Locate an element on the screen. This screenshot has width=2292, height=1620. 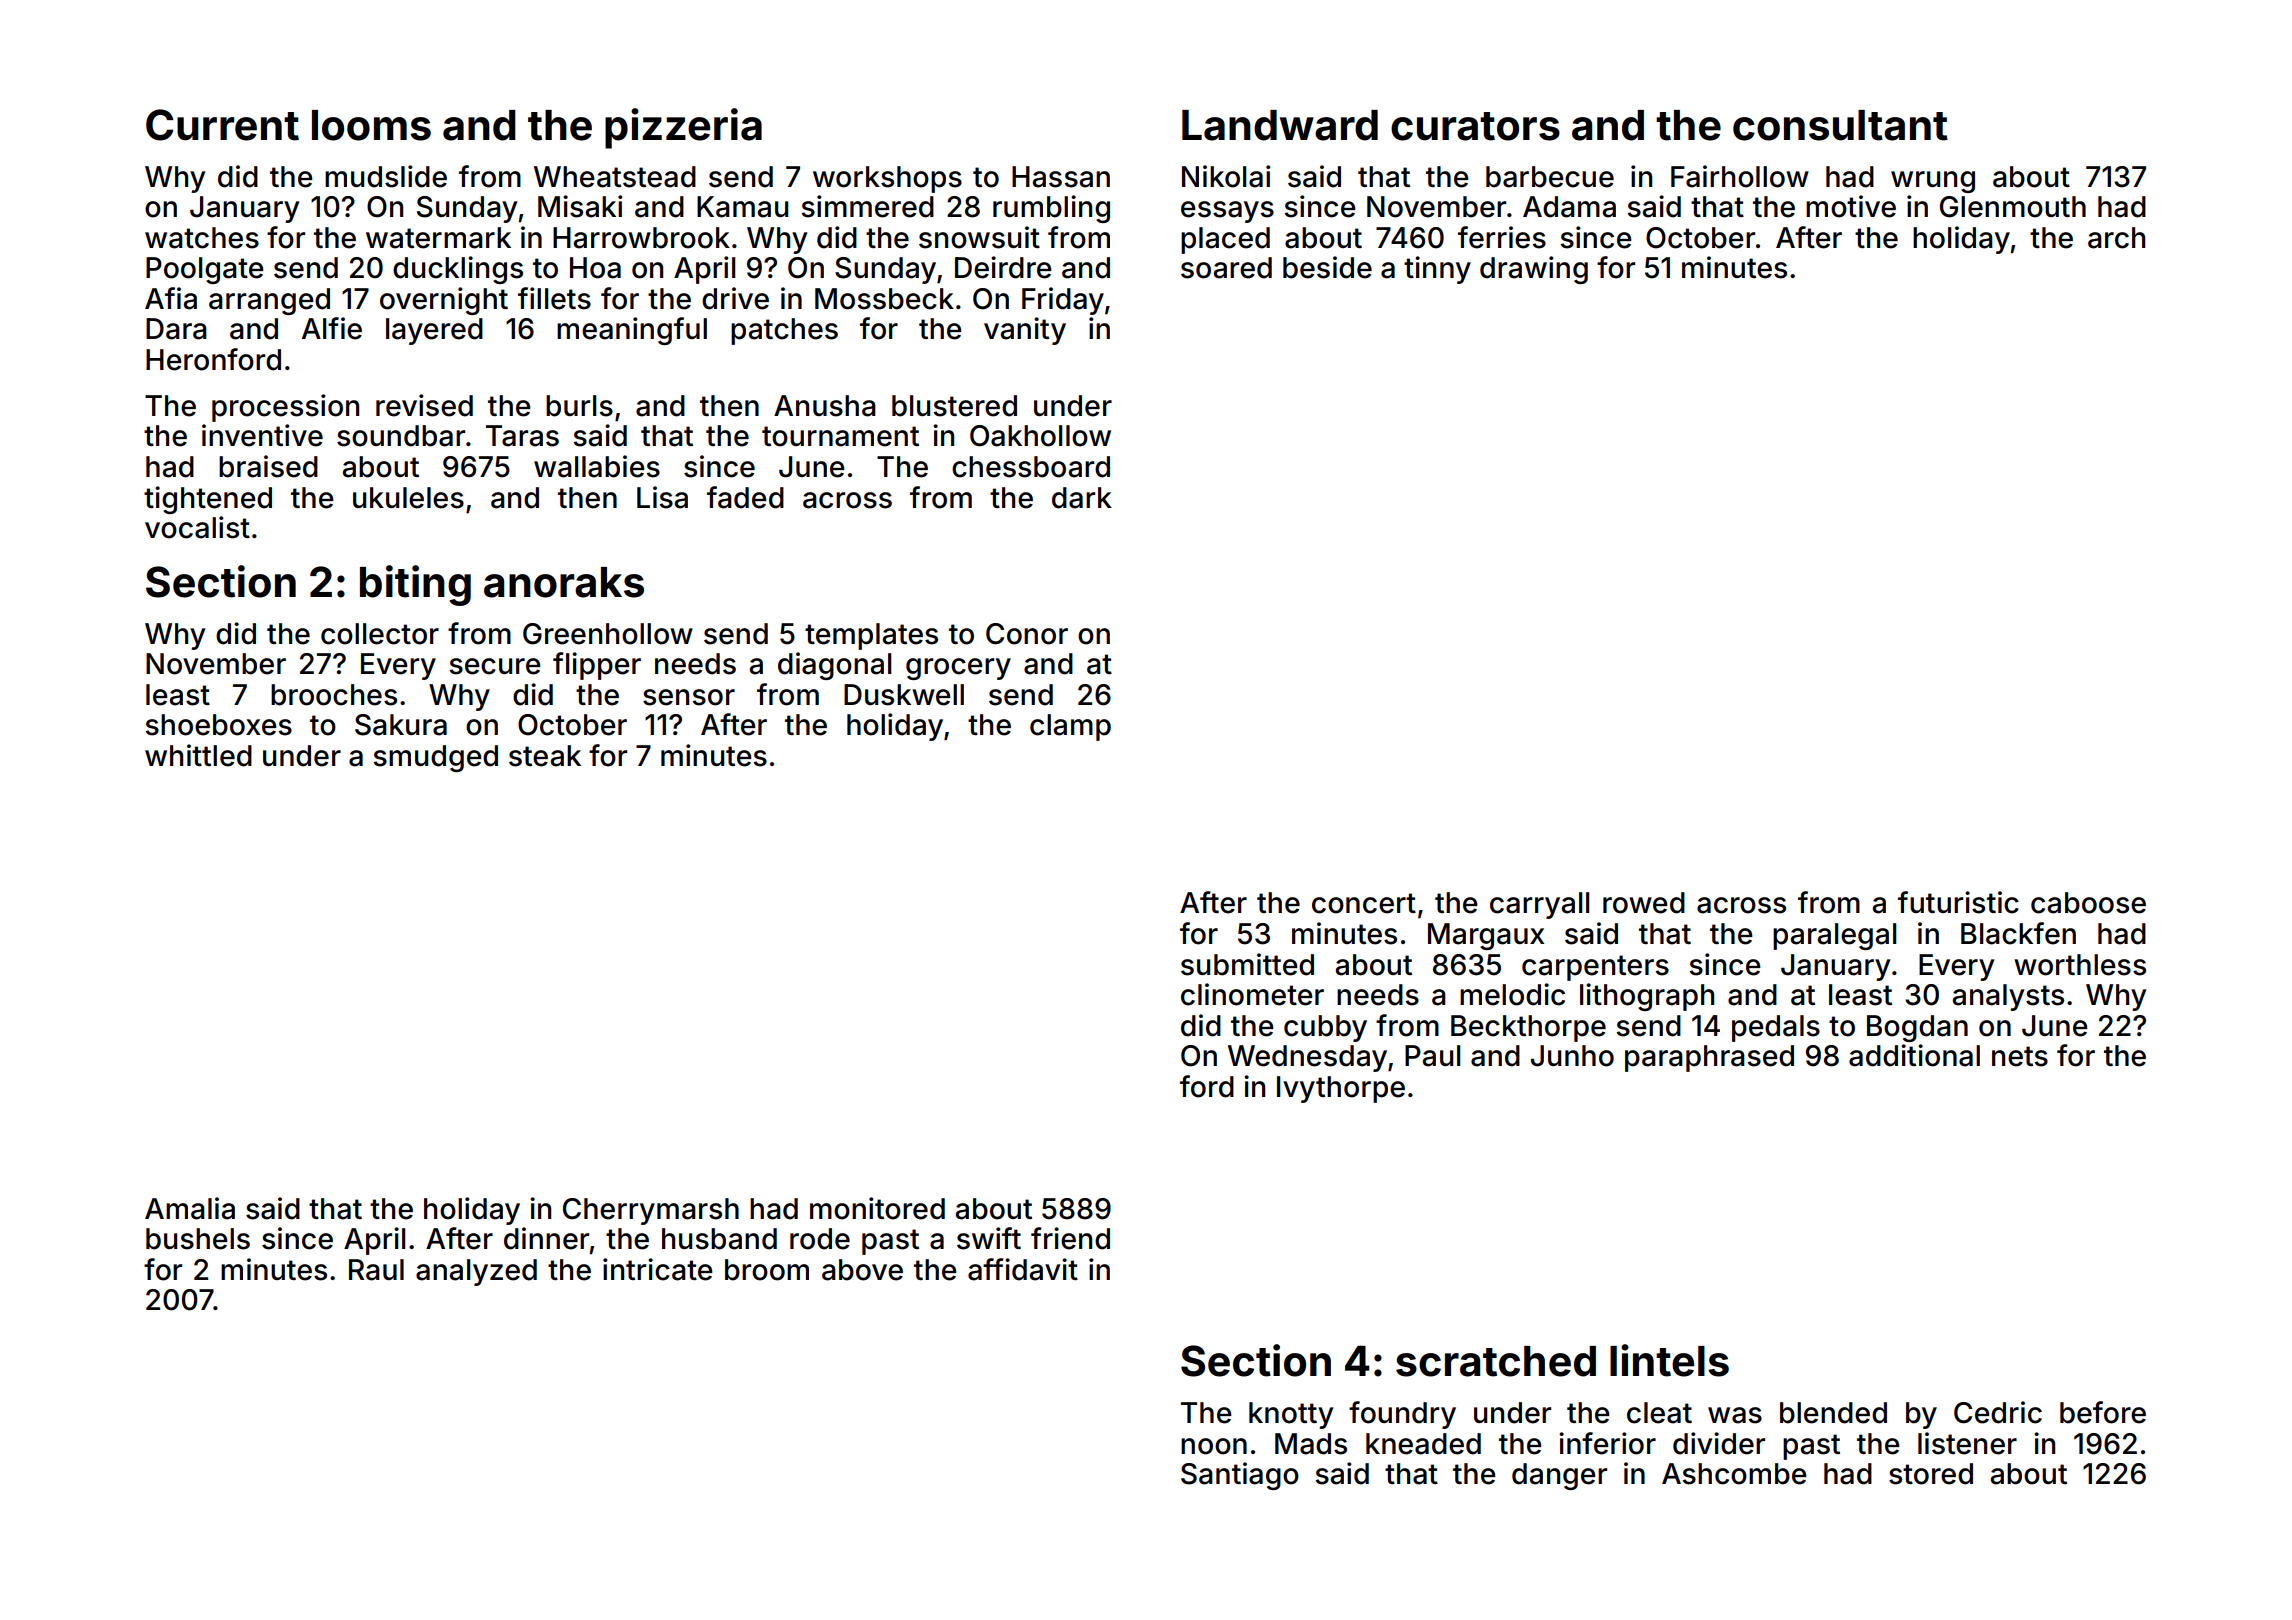
Amalia is located at coordinates (190, 1208).
